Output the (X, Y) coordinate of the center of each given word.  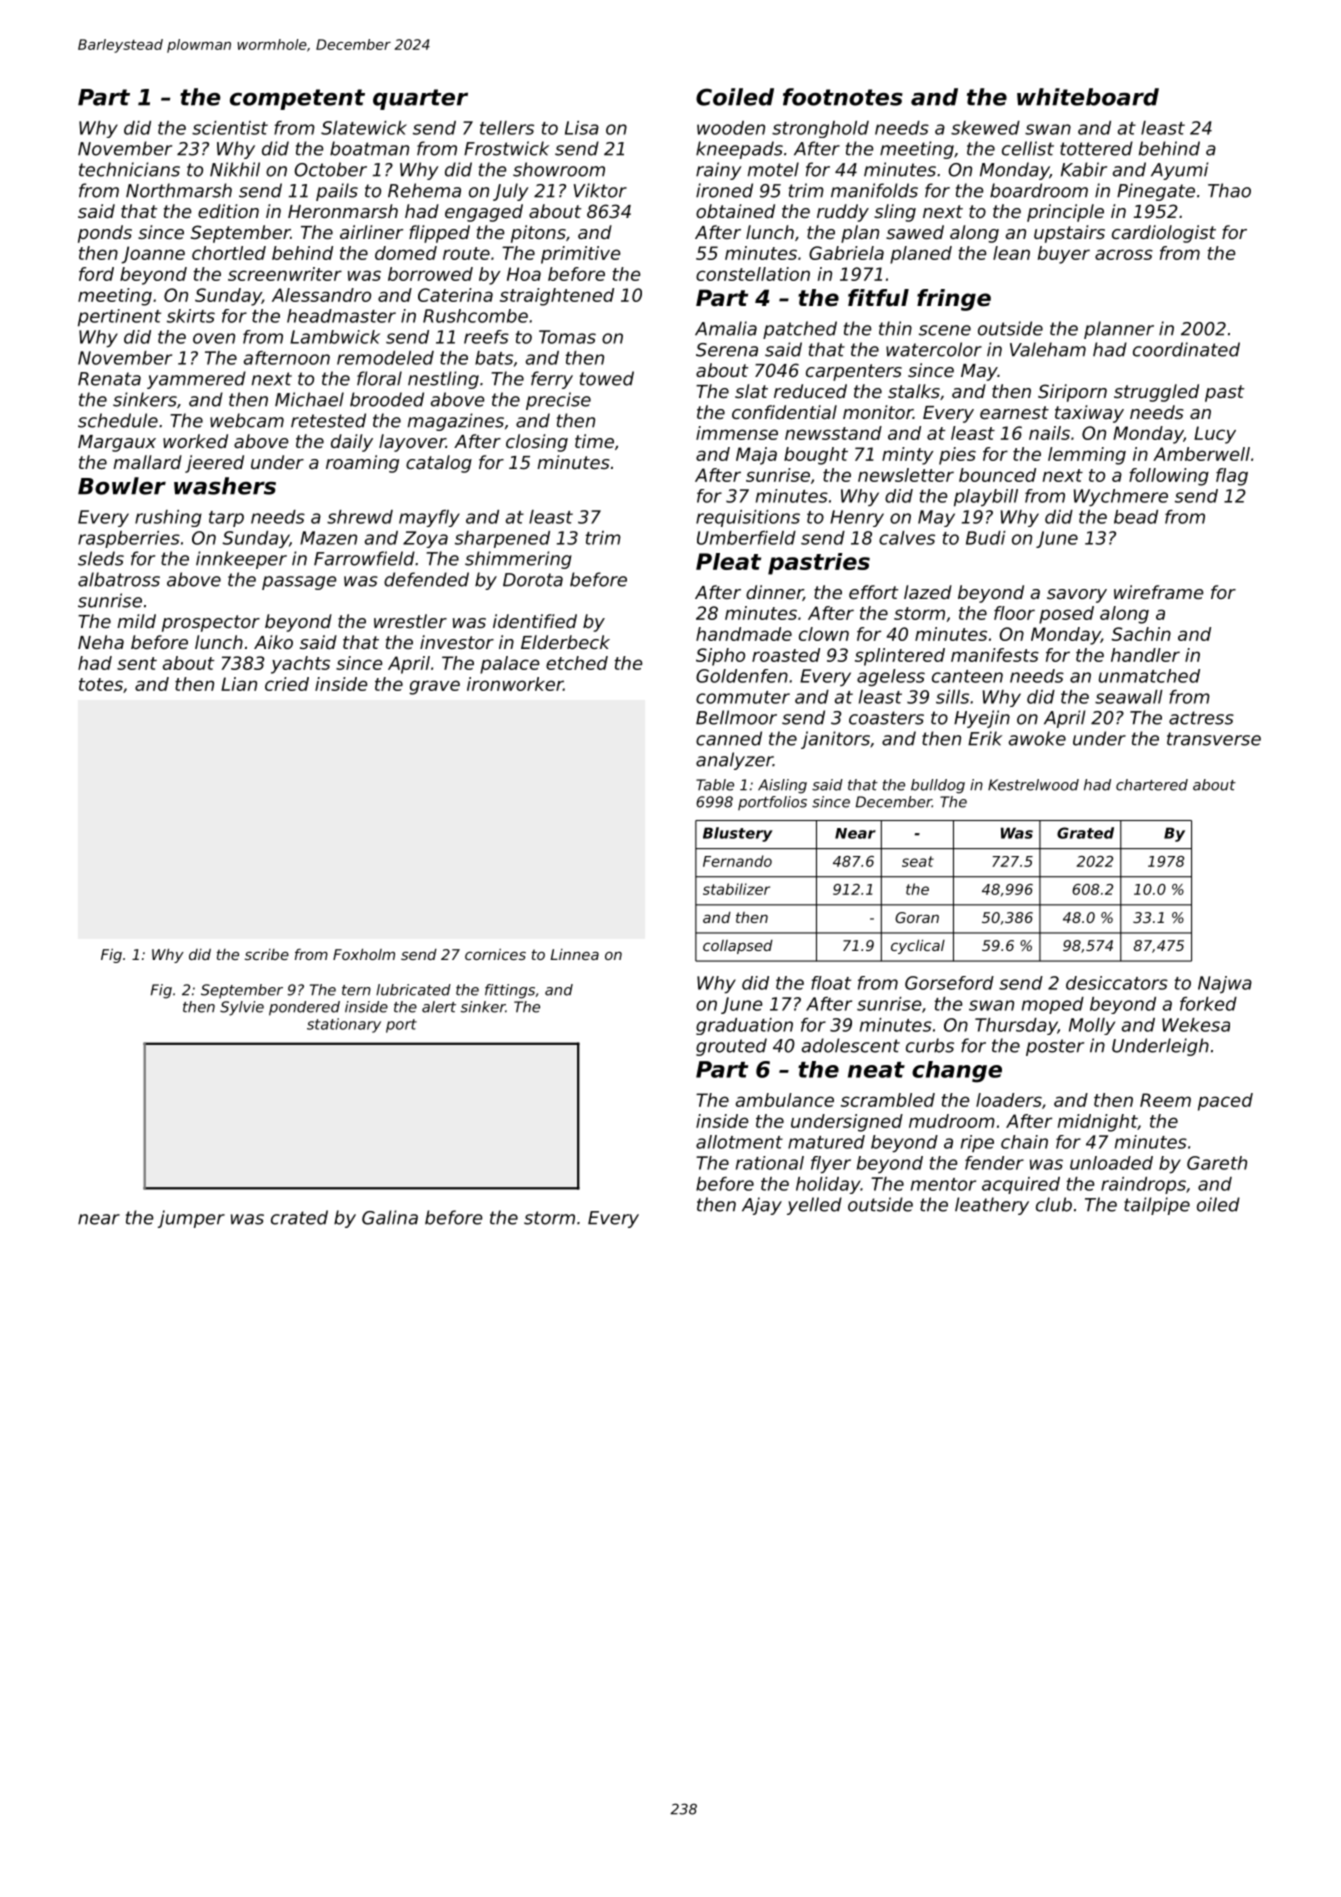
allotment (739, 1142)
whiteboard (1088, 97)
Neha (101, 642)
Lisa (582, 128)
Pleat (728, 561)
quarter (420, 99)
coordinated (1186, 349)
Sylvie (242, 1008)
